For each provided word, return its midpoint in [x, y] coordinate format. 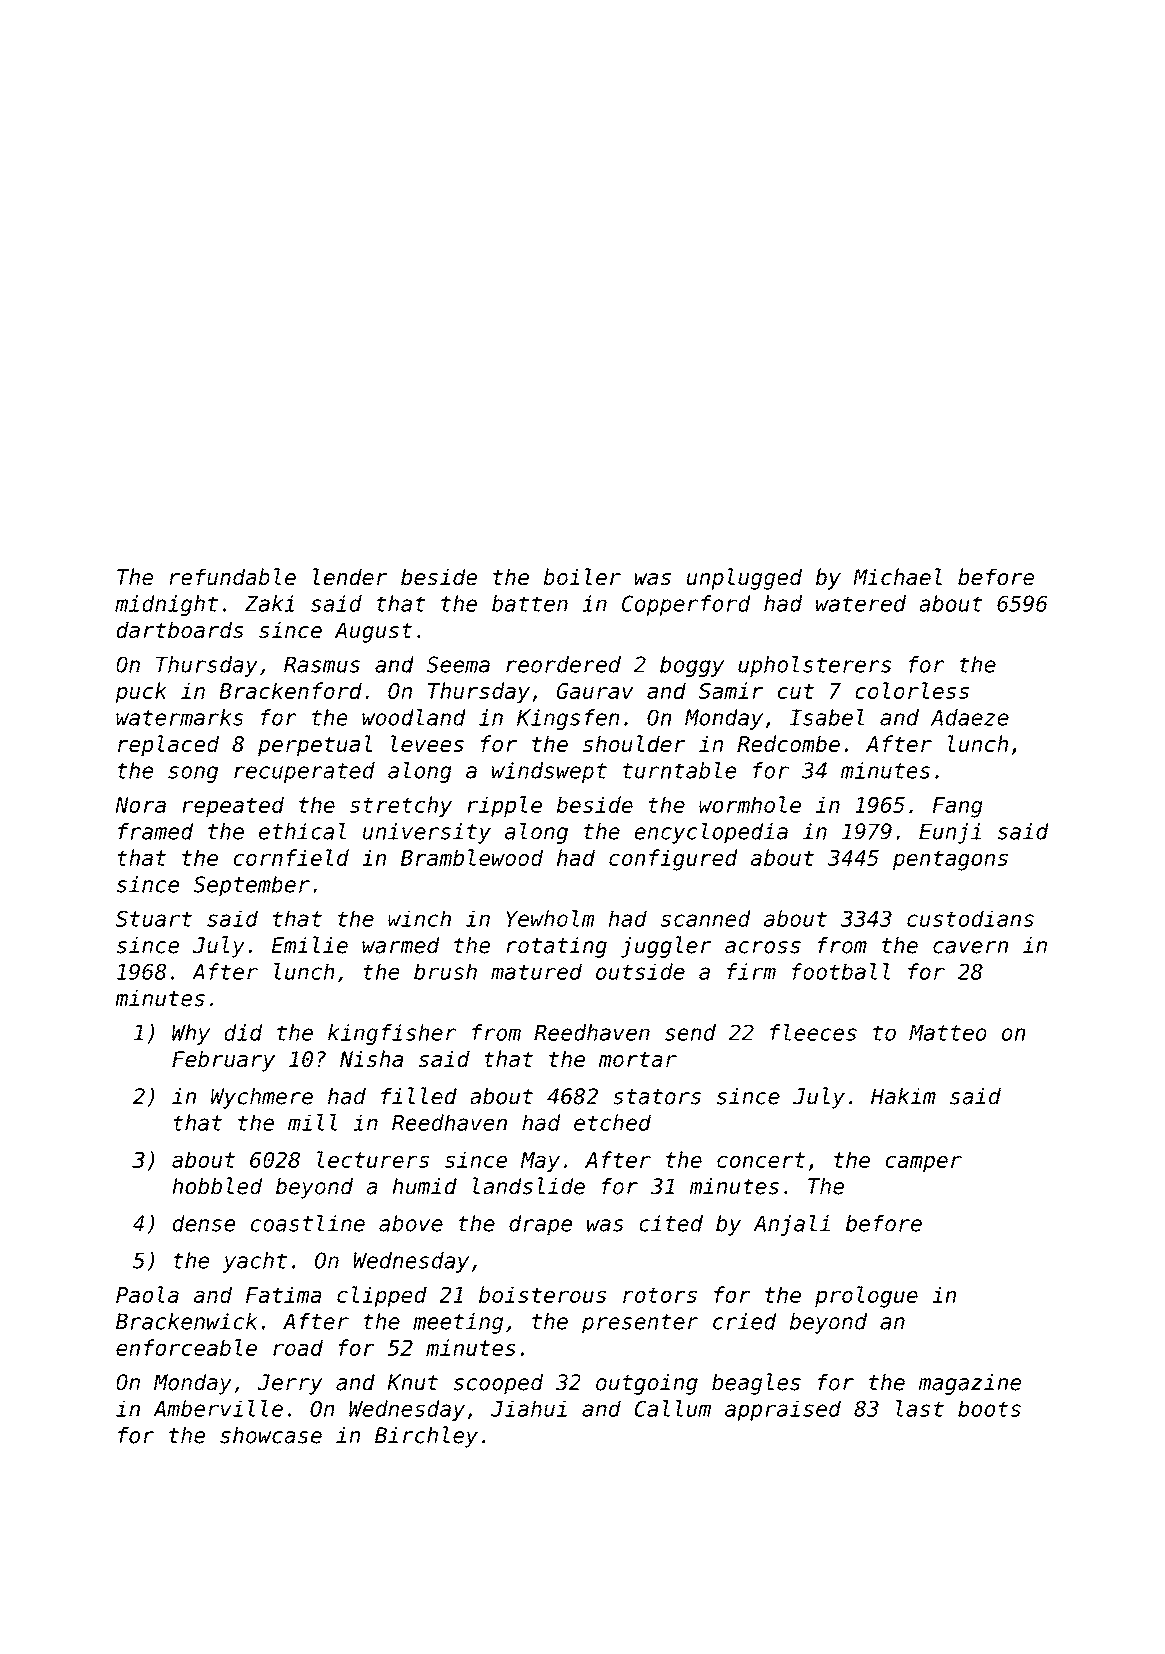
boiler [582, 577]
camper [924, 1163]
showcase [271, 1435]
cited [671, 1223]
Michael [897, 577]
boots [989, 1408]
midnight [166, 605]
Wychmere [262, 1098]
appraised [783, 1410]
